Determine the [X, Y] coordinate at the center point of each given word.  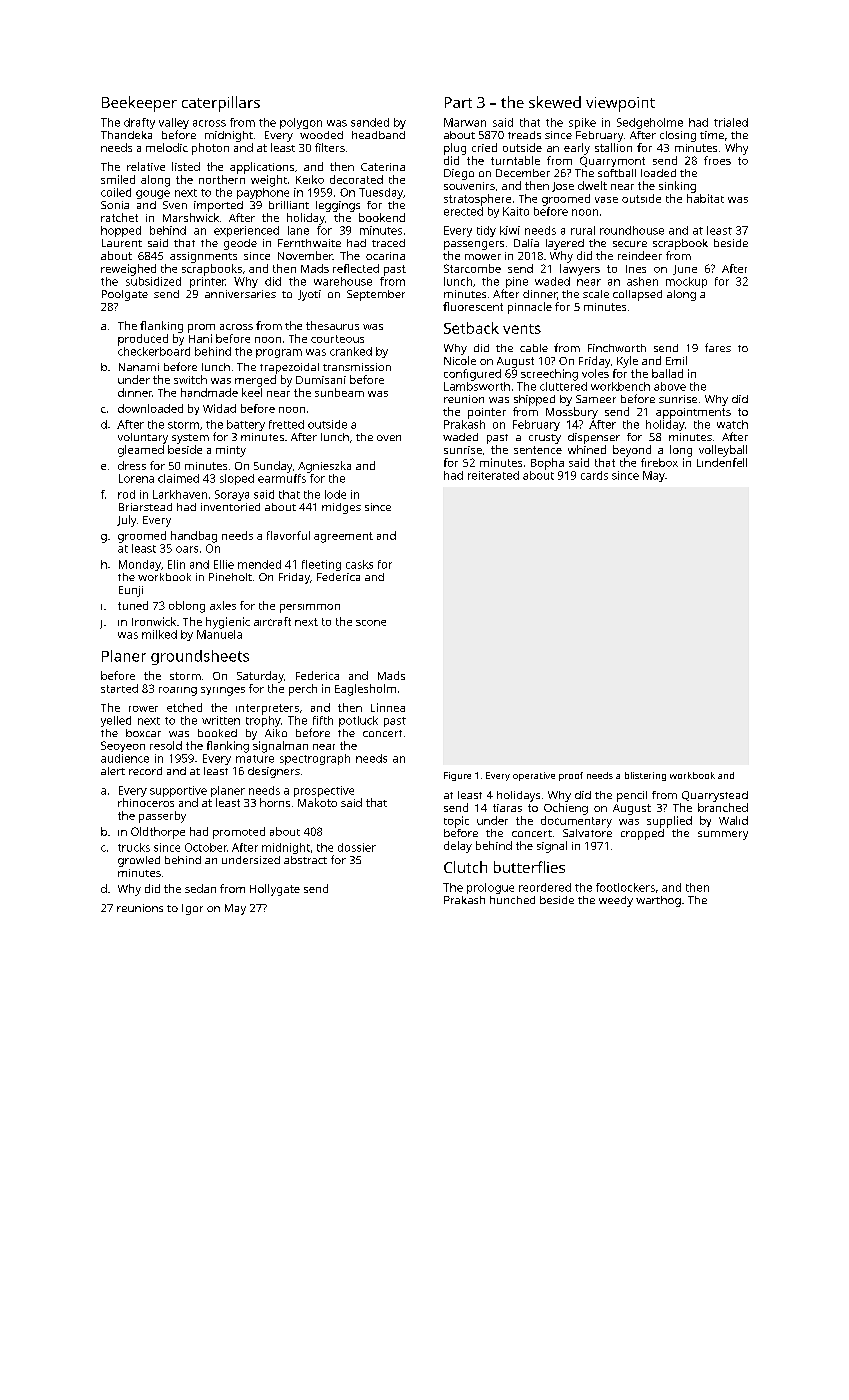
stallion [613, 147]
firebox [659, 462]
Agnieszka [324, 467]
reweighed [128, 270]
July [126, 521]
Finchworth [617, 348]
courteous [337, 339]
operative [534, 776]
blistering [645, 776]
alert [113, 771]
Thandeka [126, 135]
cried [484, 147]
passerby [162, 817]
